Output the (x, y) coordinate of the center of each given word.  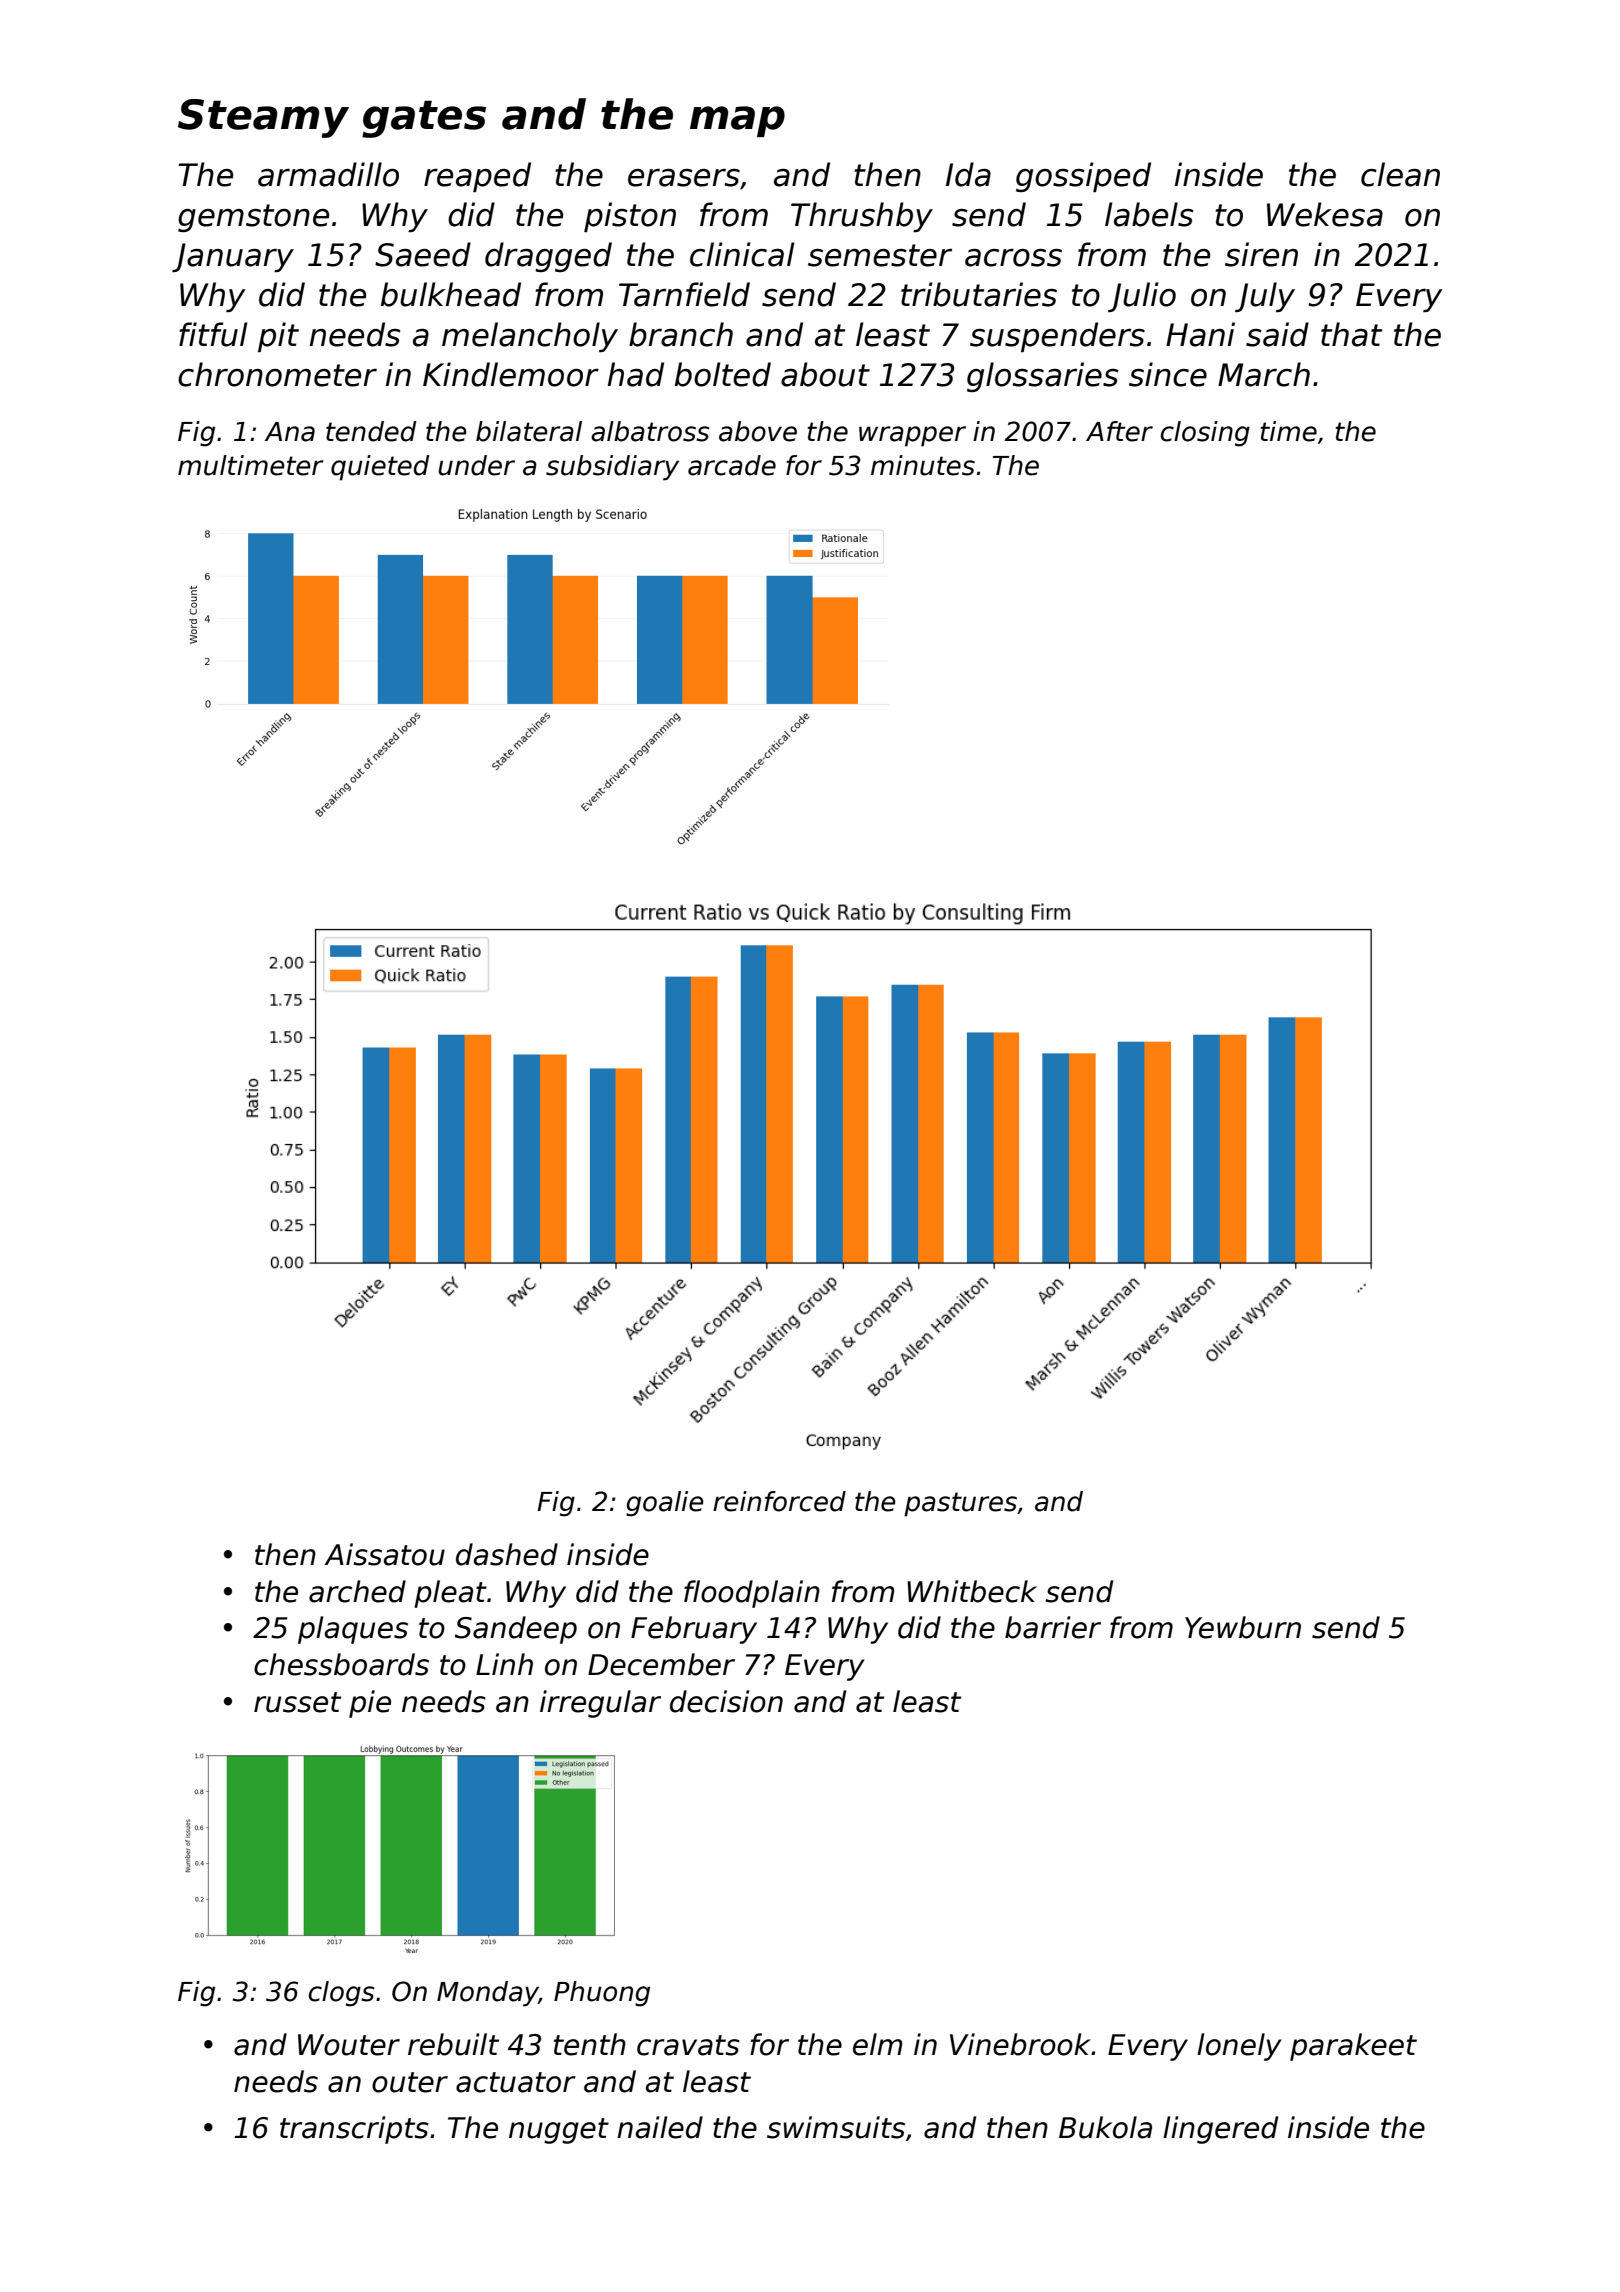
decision (726, 1701)
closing (1205, 434)
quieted (380, 468)
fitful (213, 334)
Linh (504, 1664)
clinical (742, 254)
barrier (1053, 1627)
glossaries (1043, 377)
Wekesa (1325, 214)
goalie (665, 1504)
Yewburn (1243, 1627)
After (1119, 431)
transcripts (354, 2130)
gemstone (253, 218)
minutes (923, 465)
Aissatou (384, 1554)
